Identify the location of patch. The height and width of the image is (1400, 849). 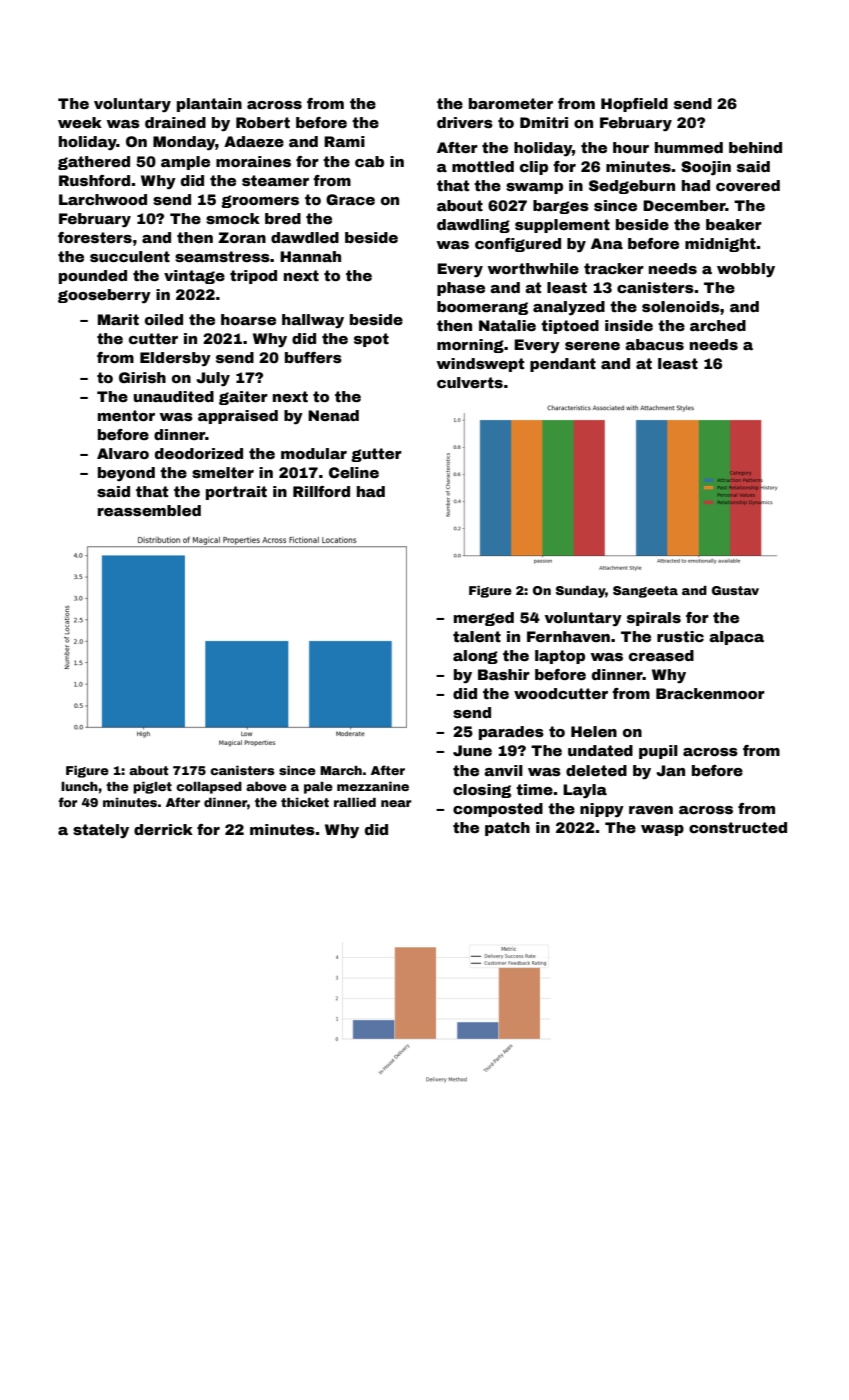
(507, 829).
